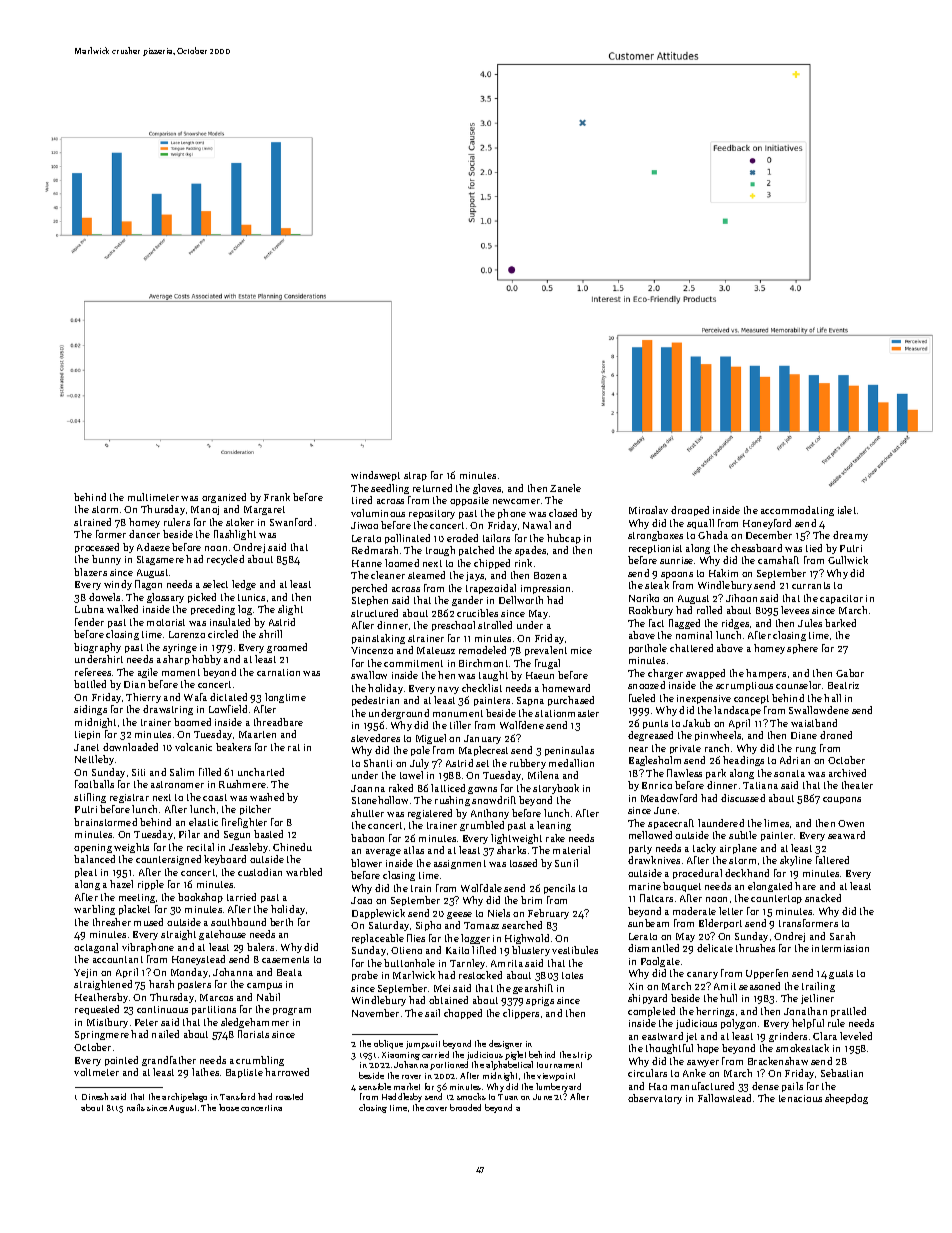 This page has height=1233, width=952. I want to click on nails, so click(136, 1107).
